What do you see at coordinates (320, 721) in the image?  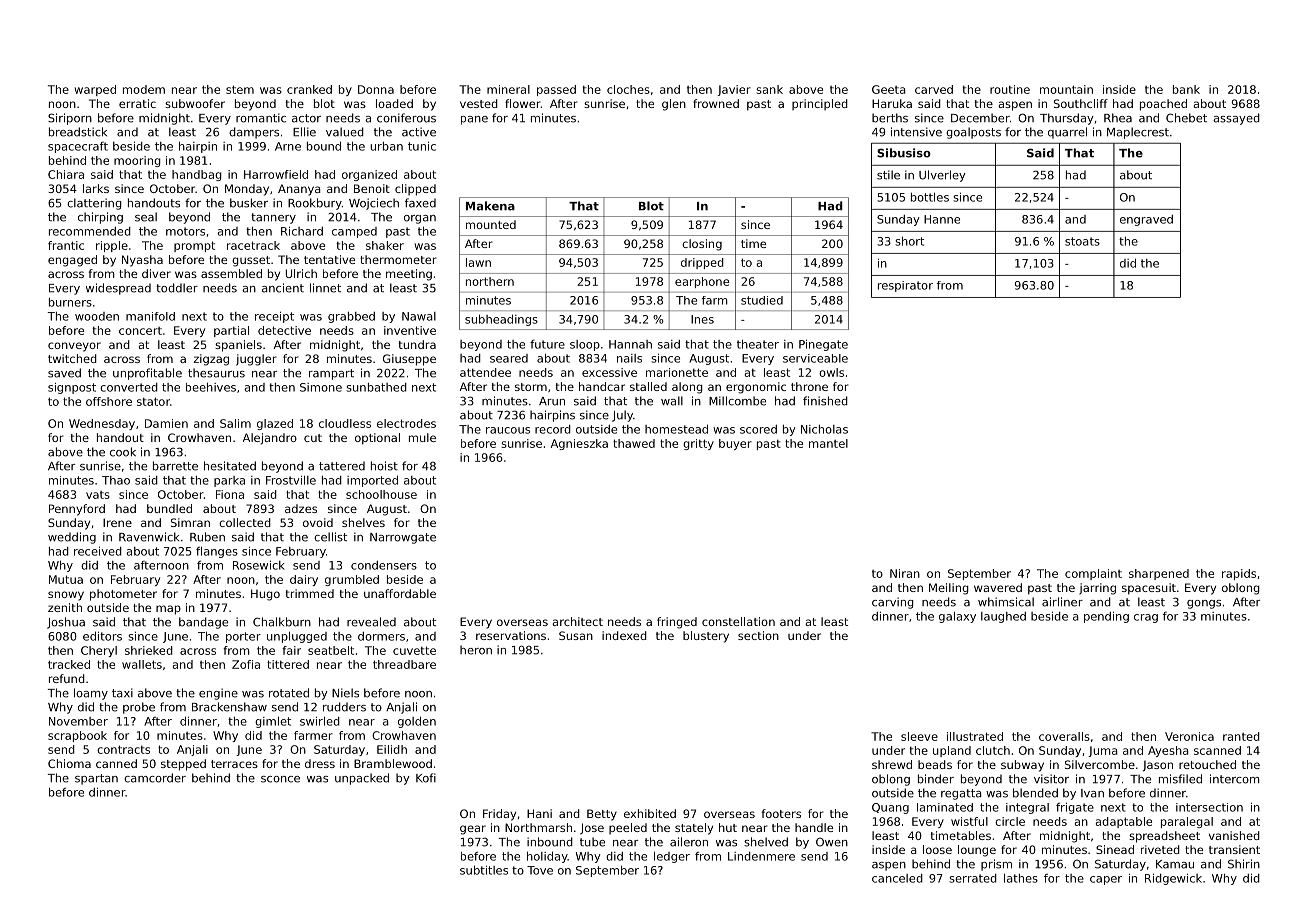 I see `swirled` at bounding box center [320, 721].
